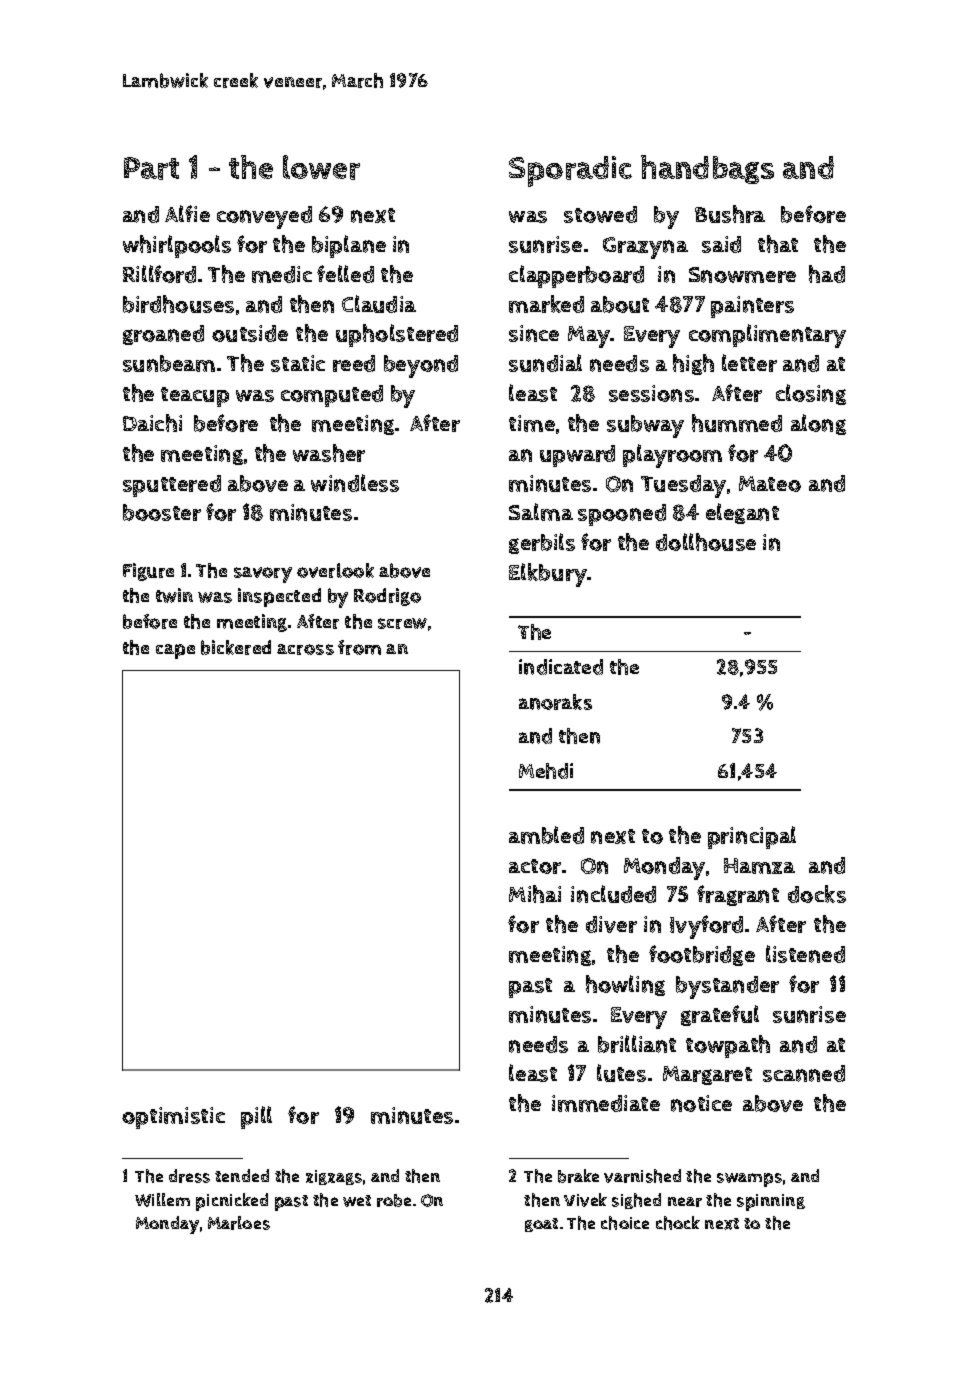 The height and width of the document is (1376, 969). What do you see at coordinates (321, 167) in the document?
I see `lower` at bounding box center [321, 167].
